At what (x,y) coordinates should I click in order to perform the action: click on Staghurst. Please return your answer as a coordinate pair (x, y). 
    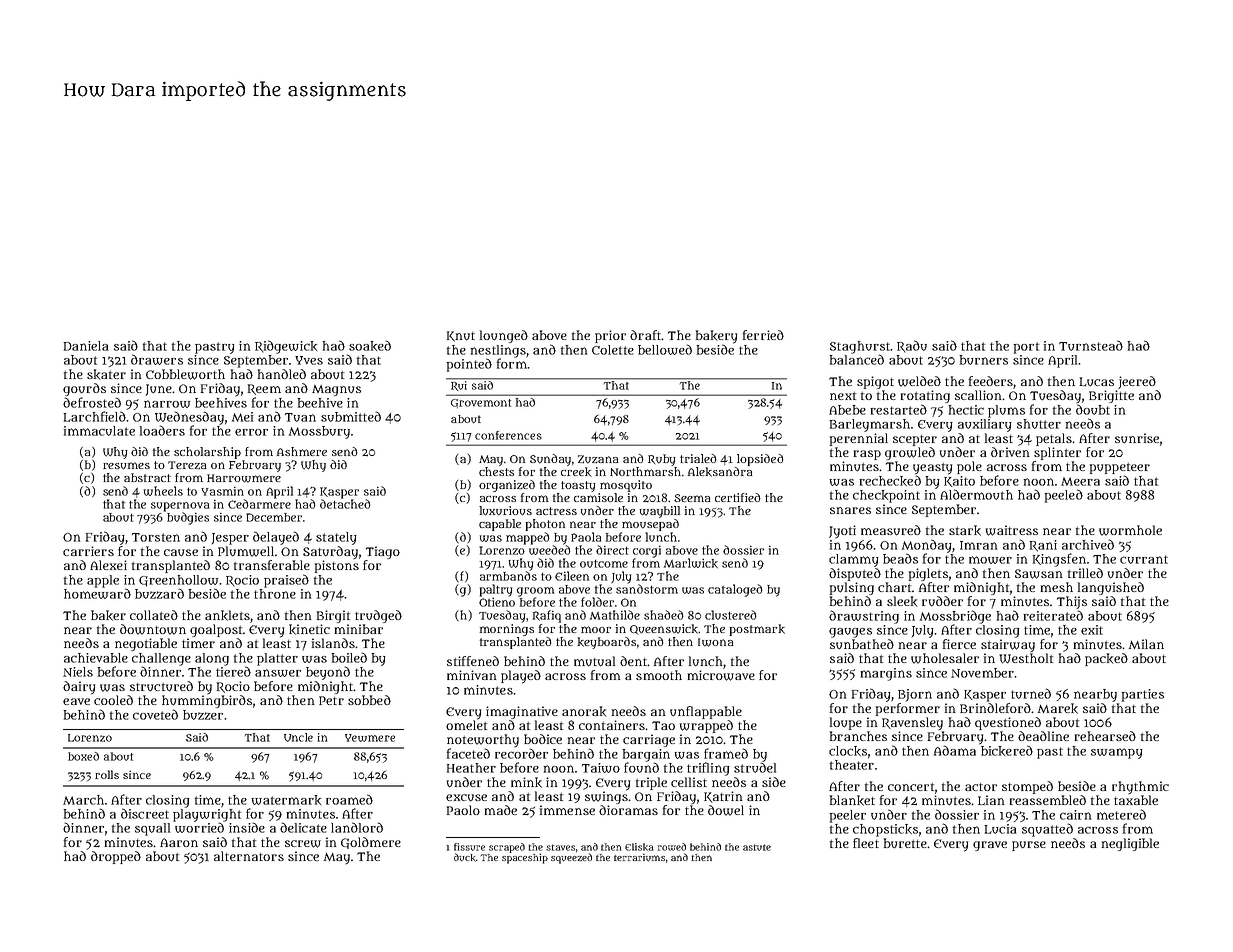
    Looking at the image, I should click on (860, 347).
